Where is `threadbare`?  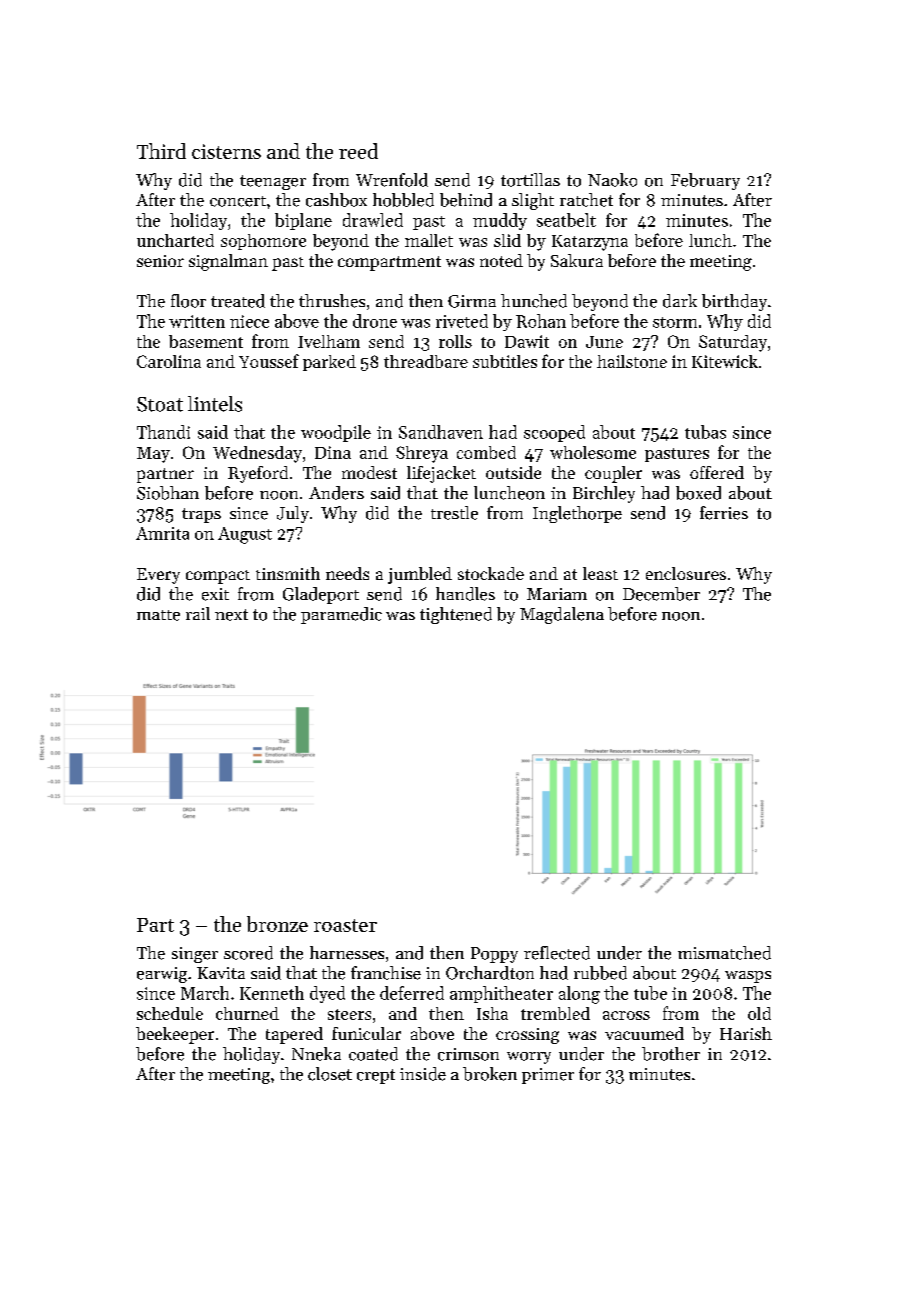
threadbare is located at coordinates (426, 361).
